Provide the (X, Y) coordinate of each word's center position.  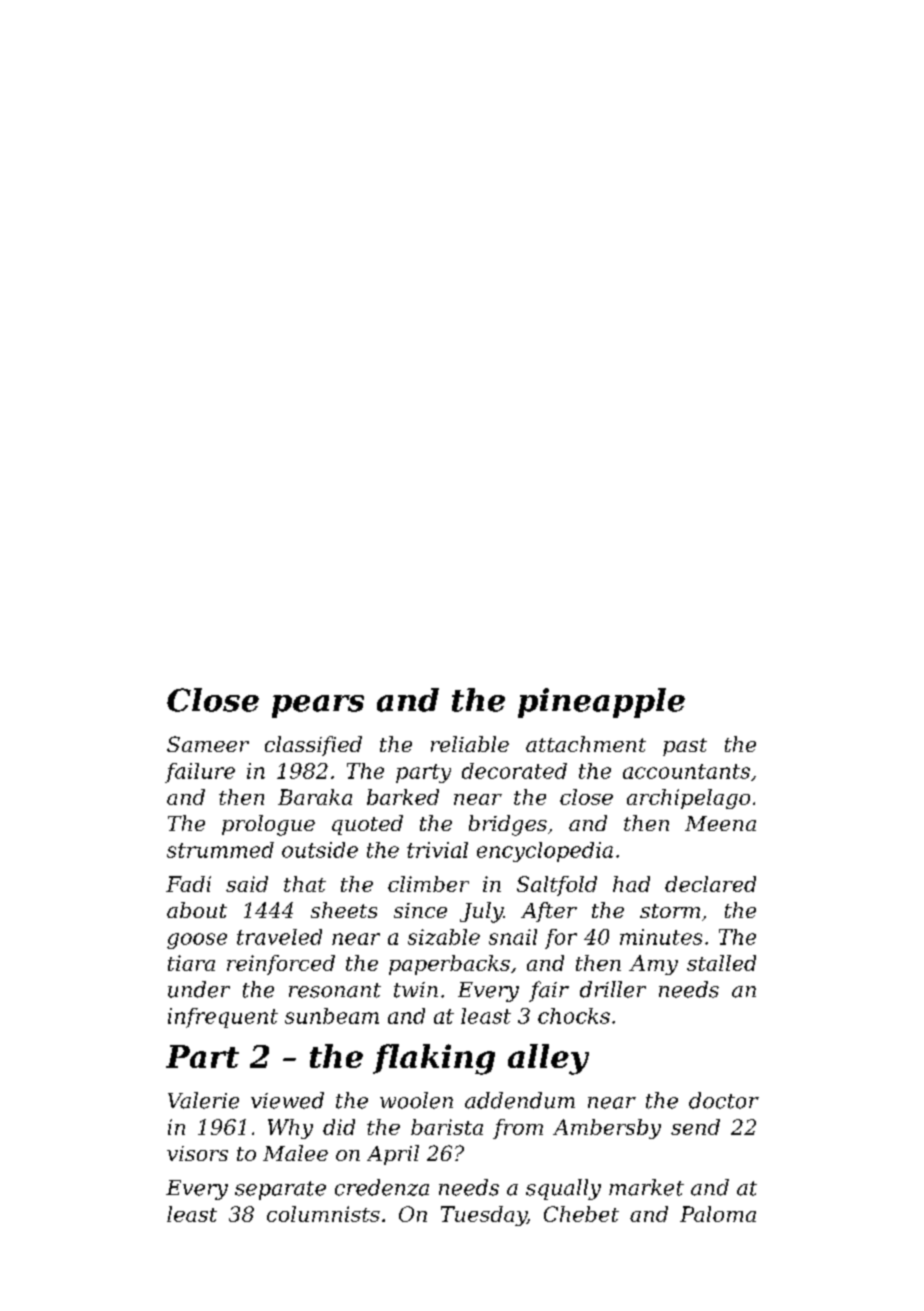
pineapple (601, 703)
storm (670, 911)
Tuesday (484, 1216)
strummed (220, 850)
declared (710, 884)
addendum (520, 1100)
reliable (470, 744)
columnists (323, 1214)
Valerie (203, 1100)
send (695, 1127)
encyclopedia (545, 852)
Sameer (208, 744)
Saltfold (557, 886)
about (197, 910)
